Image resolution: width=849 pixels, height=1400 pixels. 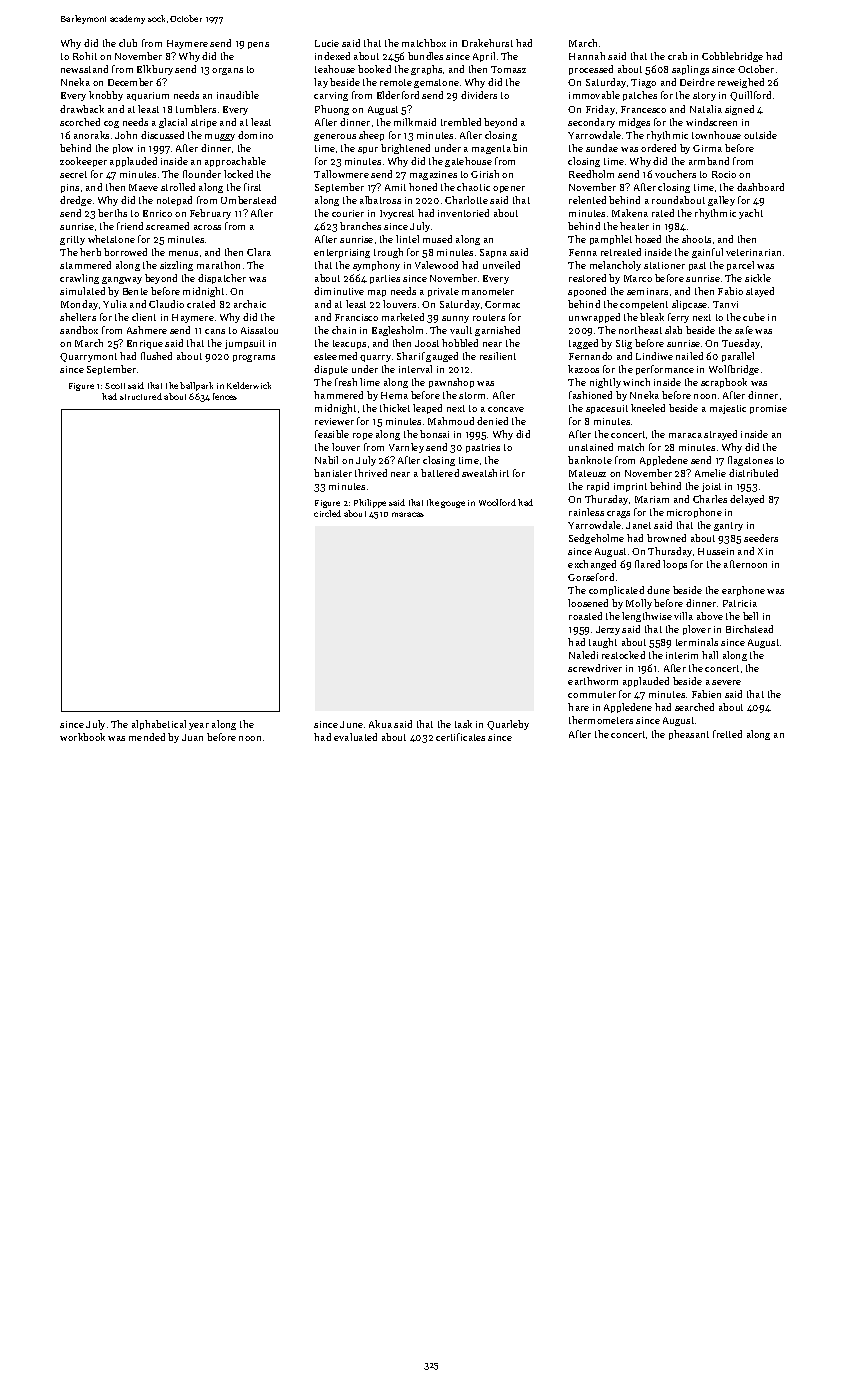 I want to click on alphabetical, so click(x=159, y=725).
